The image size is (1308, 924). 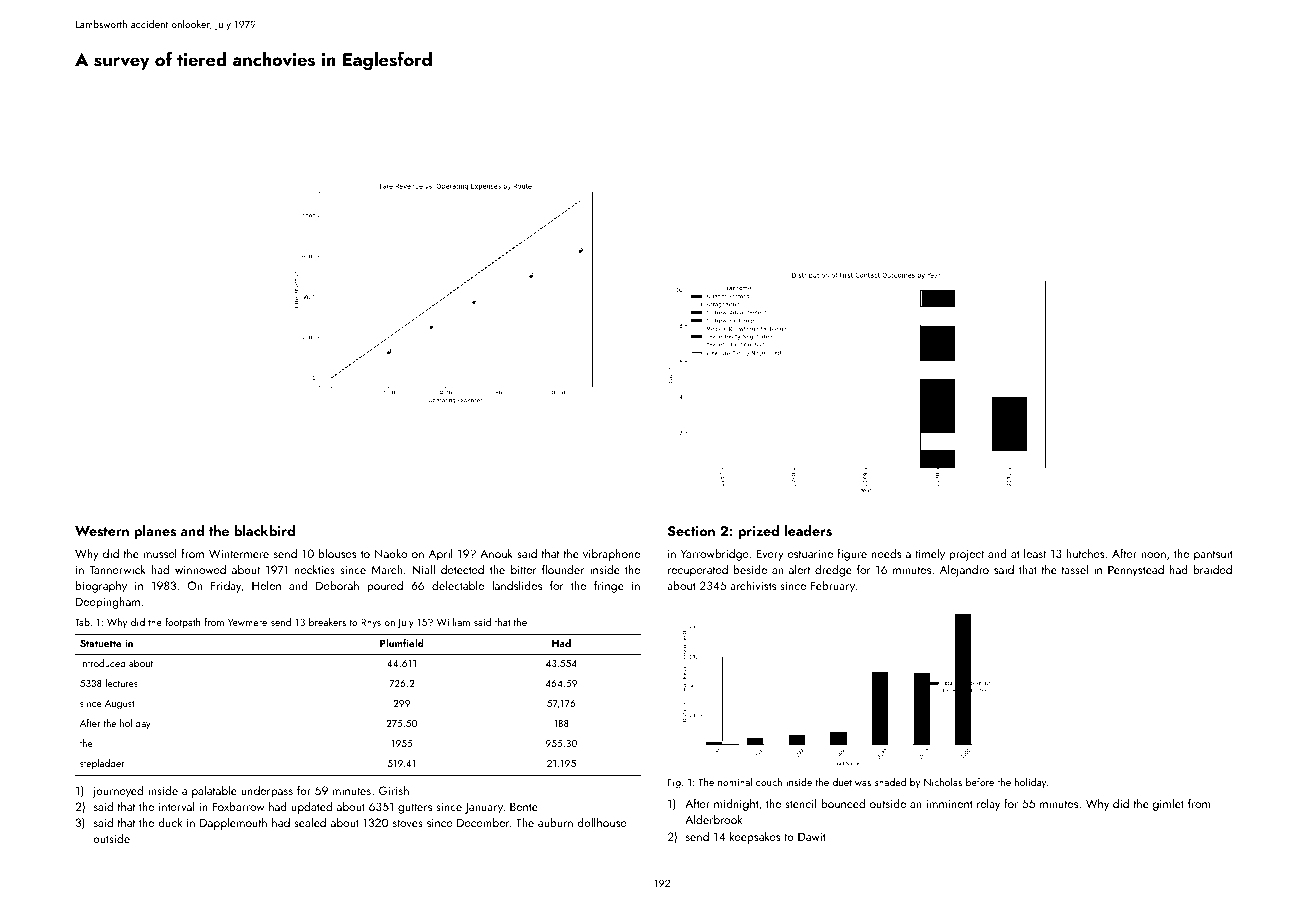 What do you see at coordinates (182, 623) in the screenshot?
I see `footpath` at bounding box center [182, 623].
